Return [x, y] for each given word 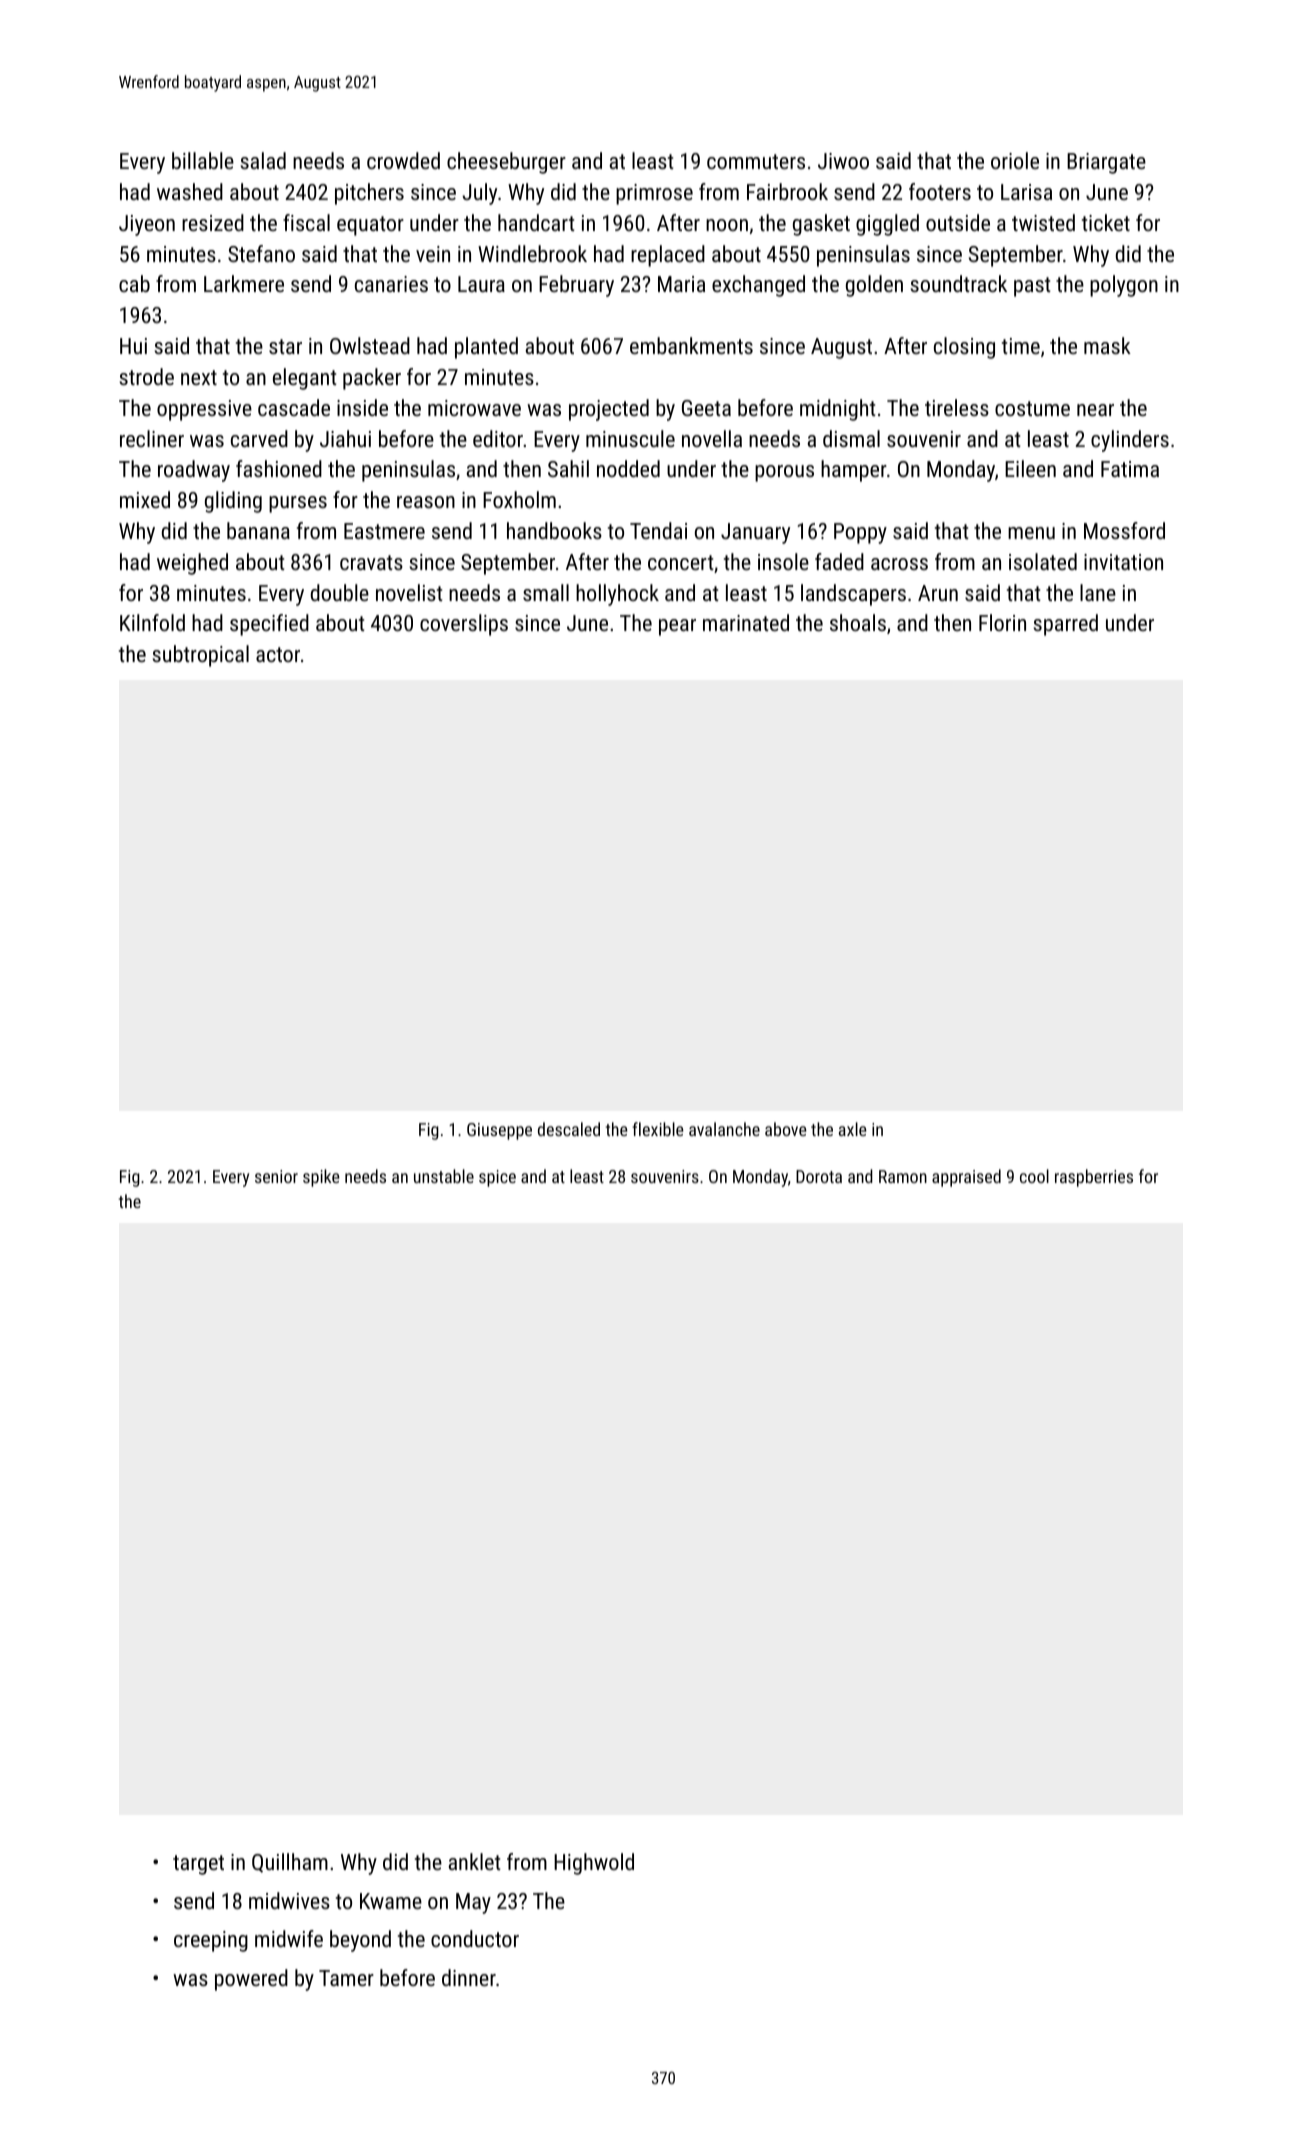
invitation [1123, 562]
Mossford [1124, 530]
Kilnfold [152, 622]
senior [276, 1176]
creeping [211, 1941]
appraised [966, 1178]
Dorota [819, 1176]
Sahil [568, 468]
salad [263, 160]
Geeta [706, 408]
